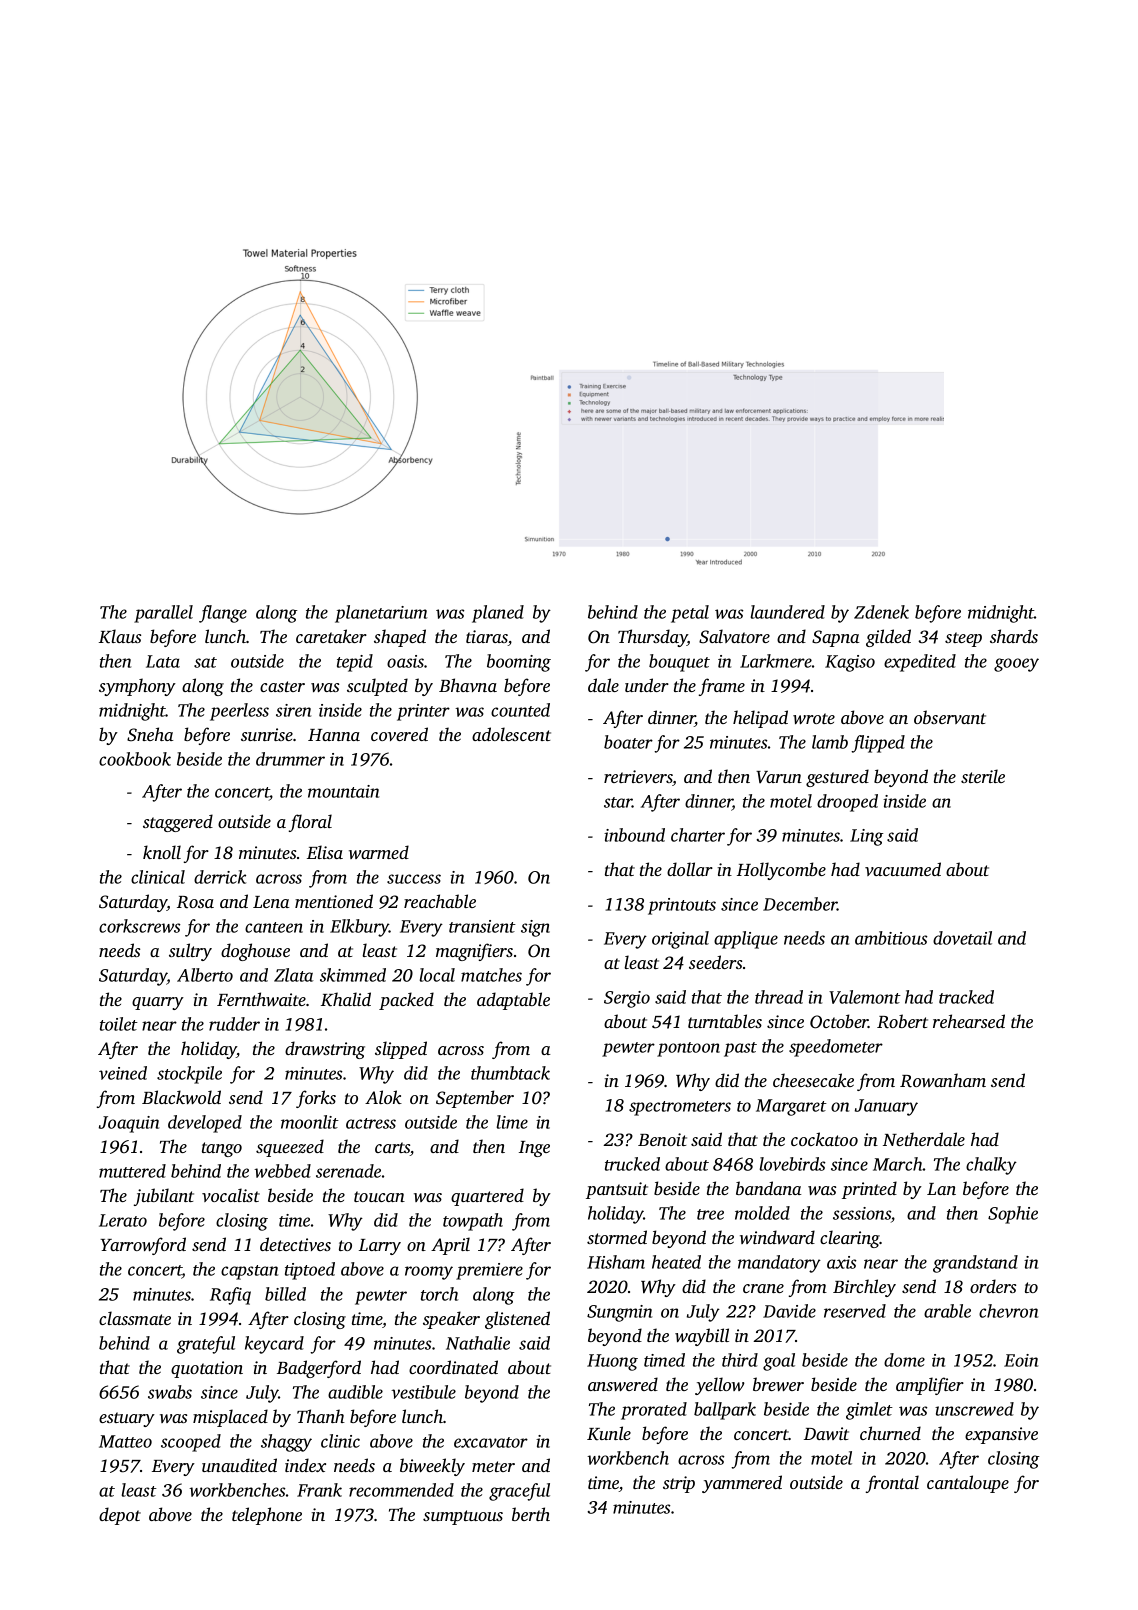  What do you see at coordinates (881, 612) in the page?
I see `Zdenek` at bounding box center [881, 612].
